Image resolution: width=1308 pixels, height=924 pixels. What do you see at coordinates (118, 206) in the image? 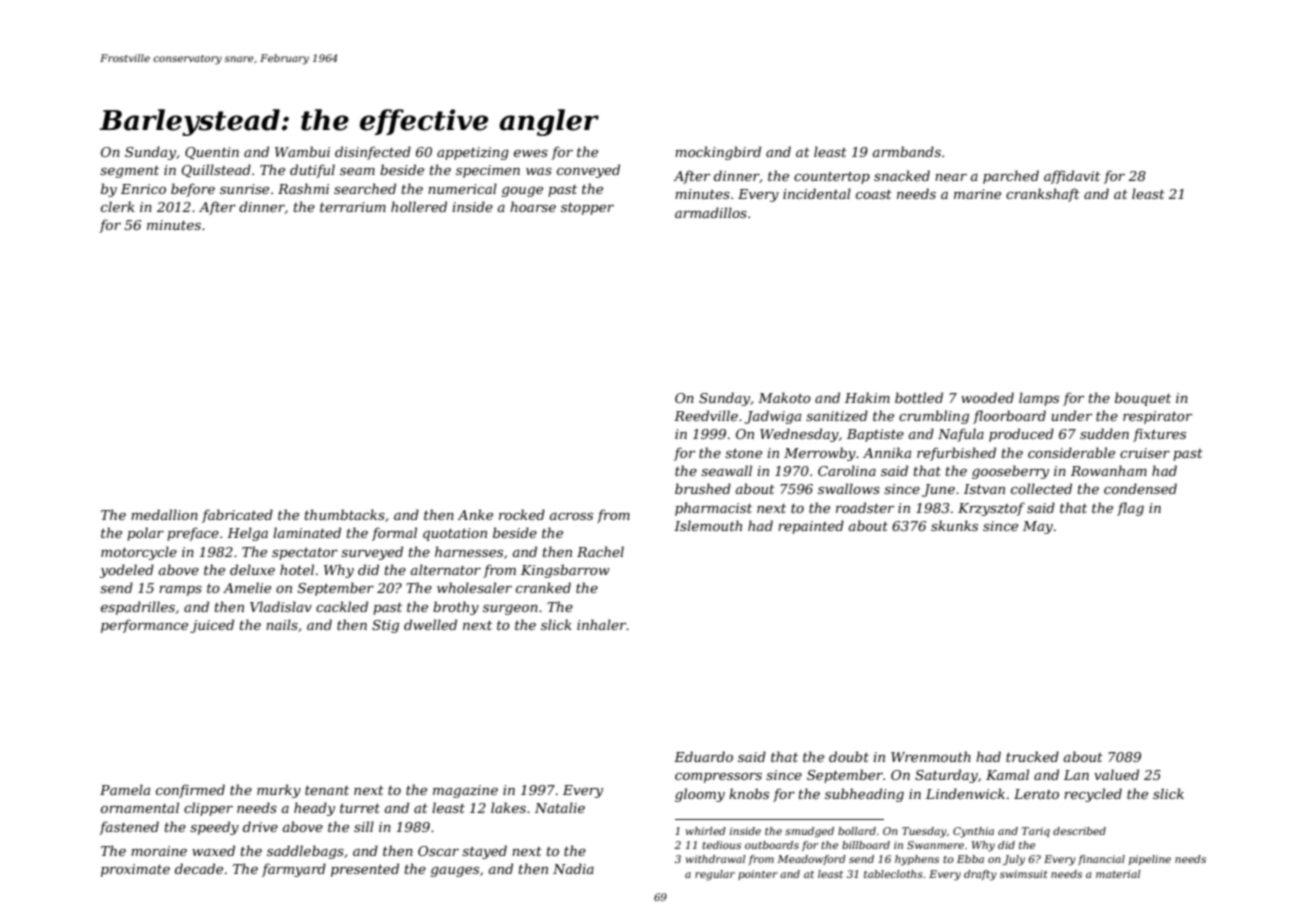
I see `clerk` at bounding box center [118, 206].
